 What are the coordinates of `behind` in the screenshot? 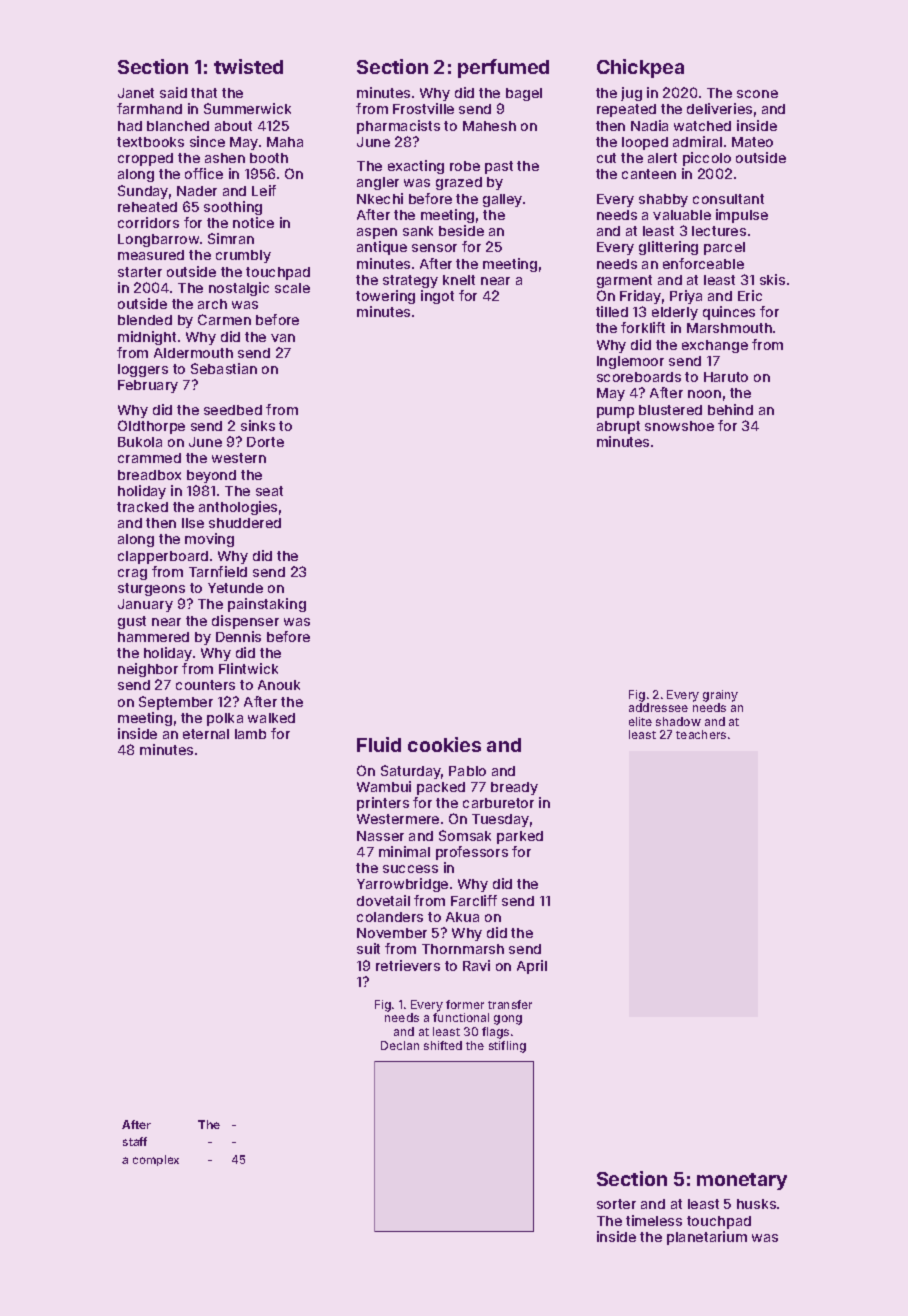 It's located at (730, 409).
